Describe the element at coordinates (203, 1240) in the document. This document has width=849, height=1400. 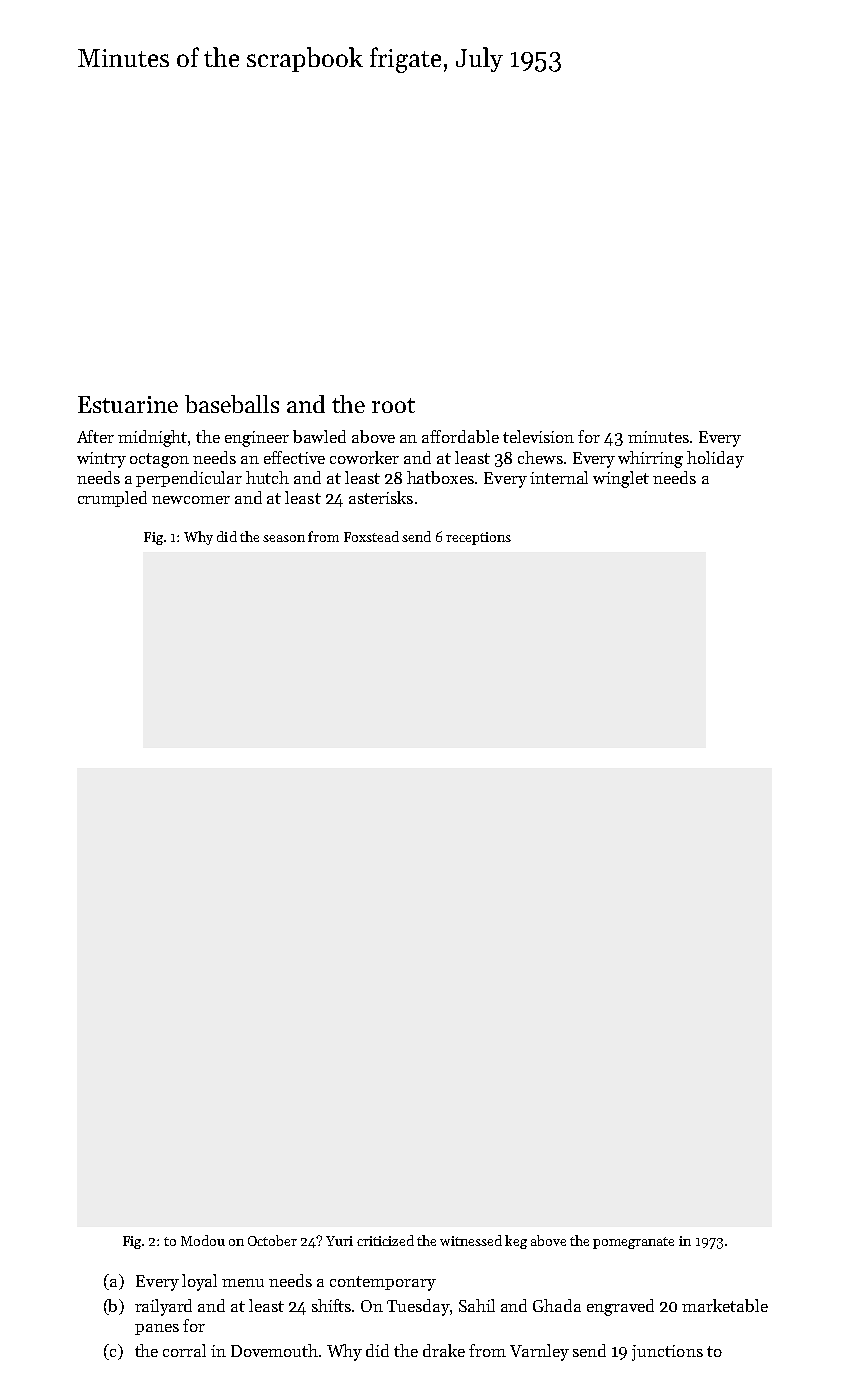
I see `Modou` at that location.
